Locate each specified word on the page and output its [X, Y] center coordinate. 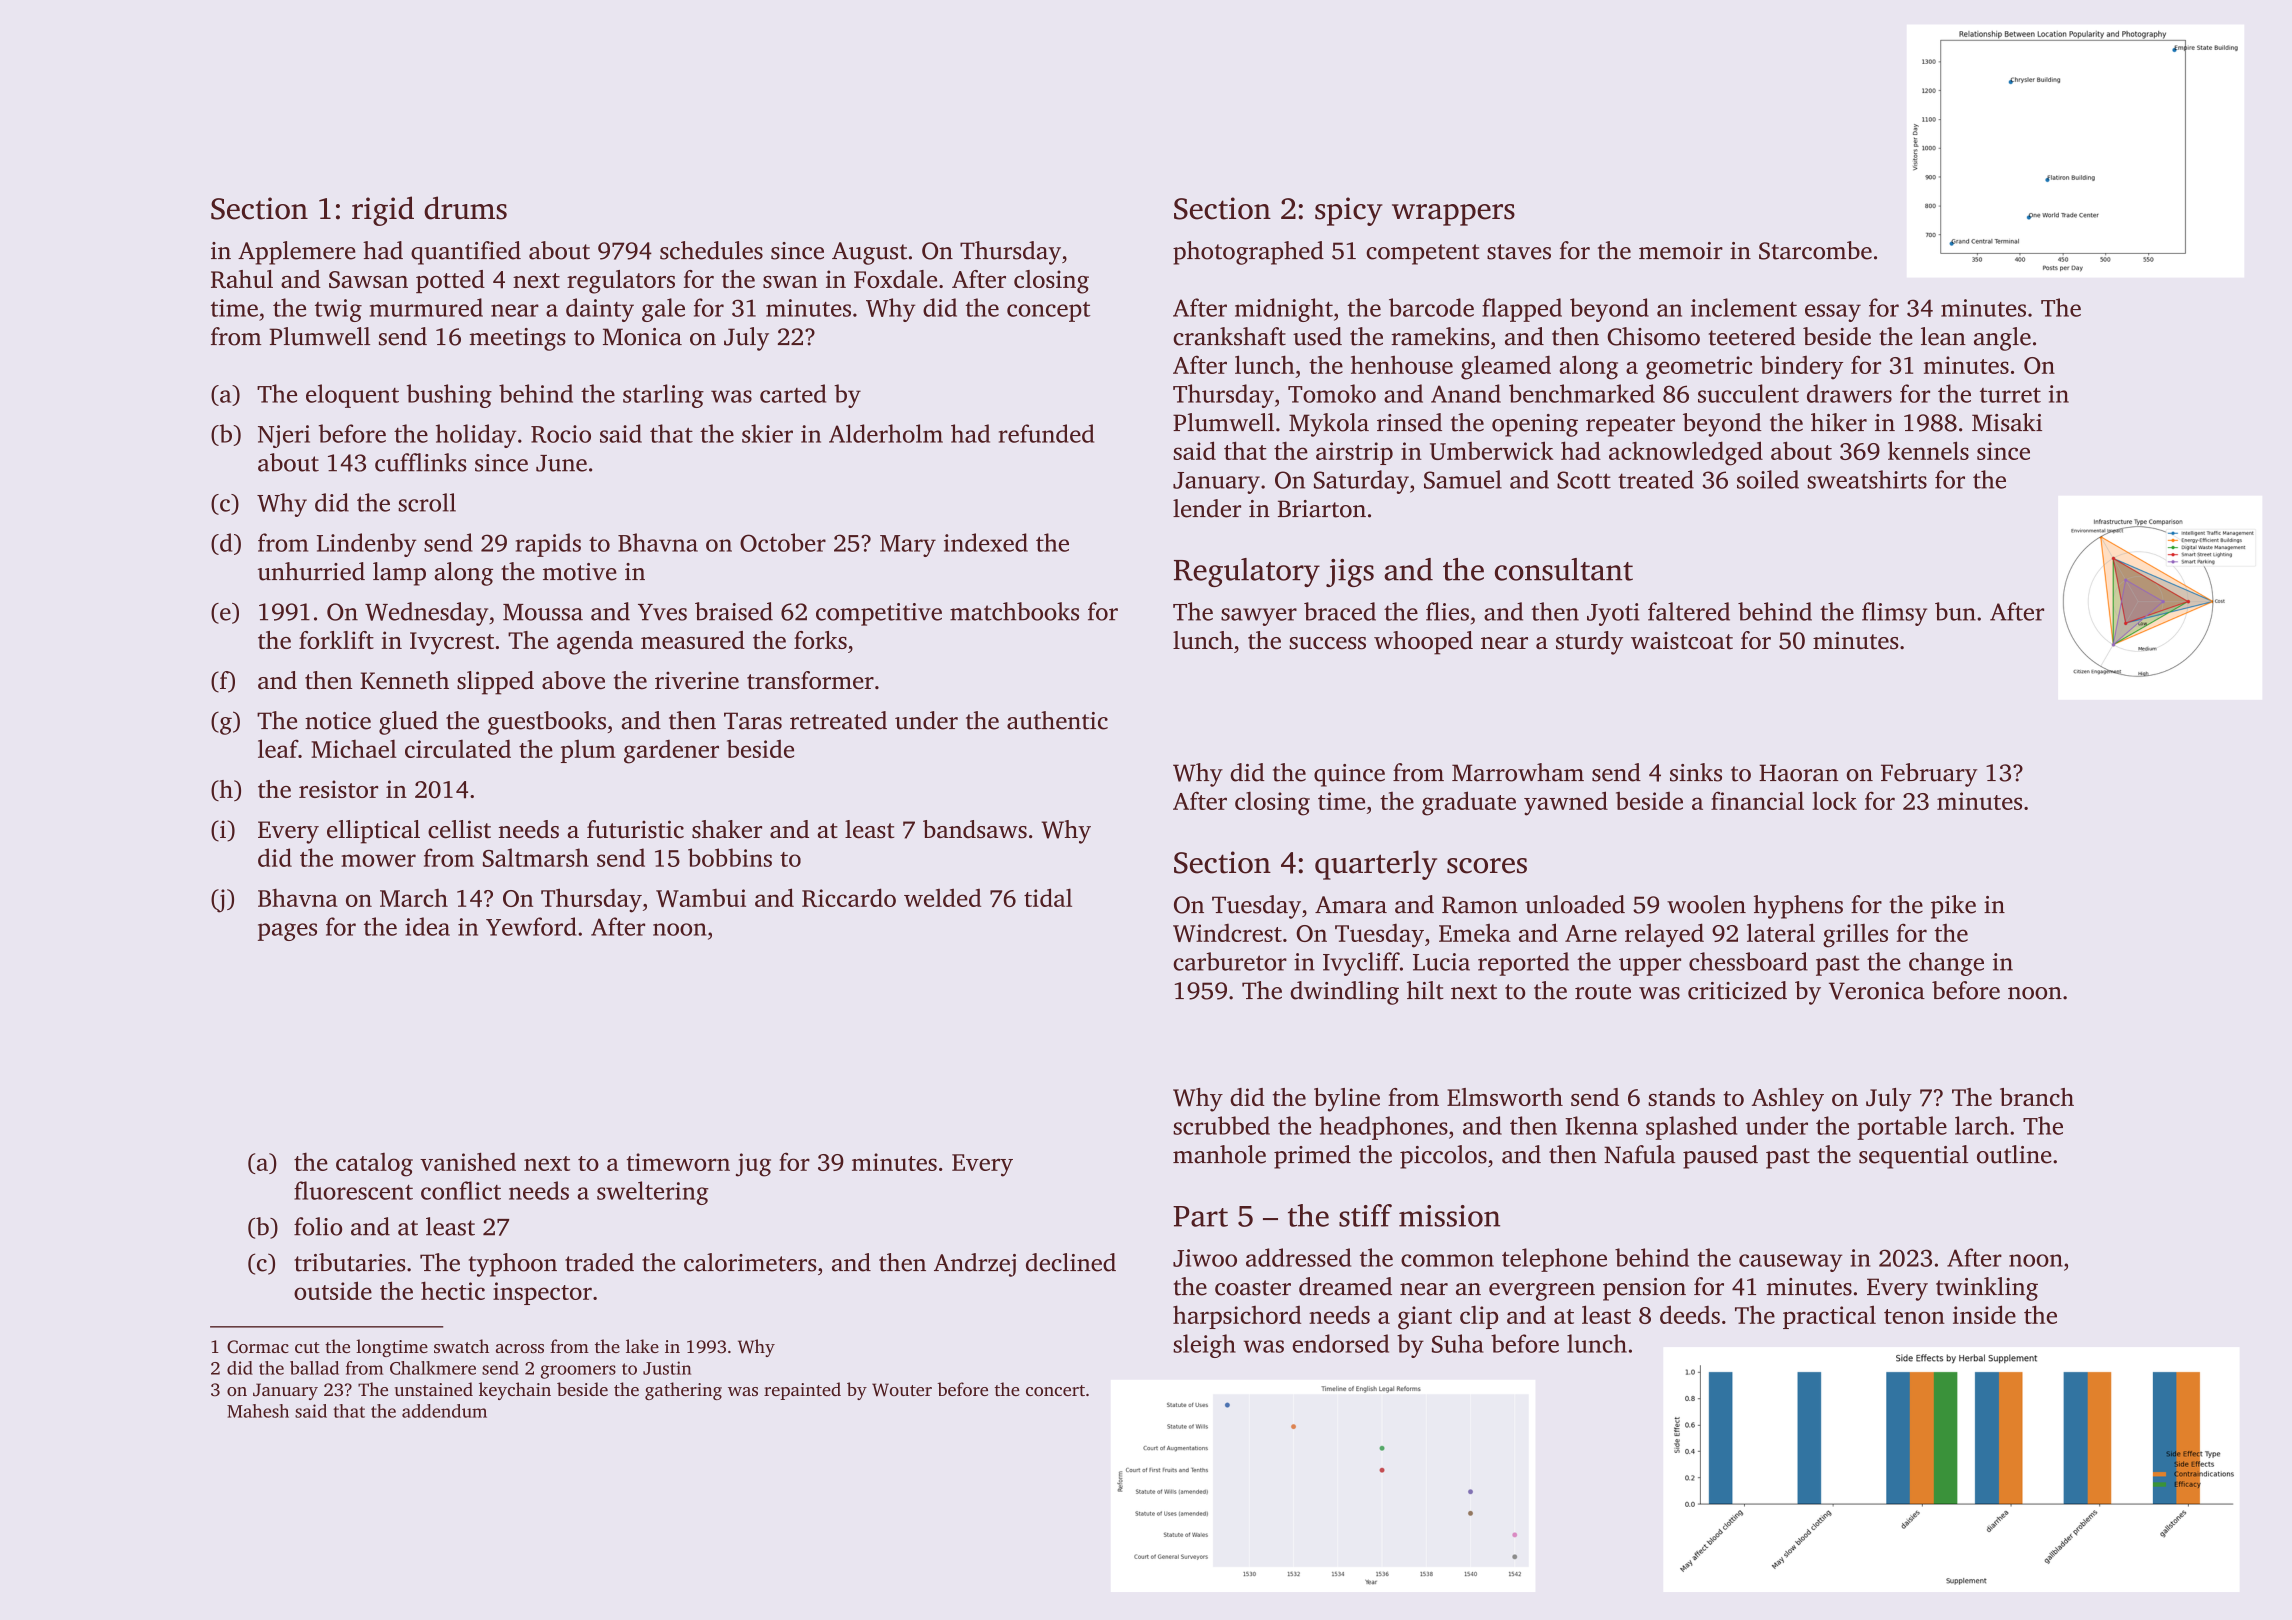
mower [378, 860]
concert [1055, 1390]
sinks [1696, 772]
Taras [753, 721]
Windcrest [1227, 933]
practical [1829, 1317]
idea [427, 926]
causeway [1790, 1263]
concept [1049, 312]
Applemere [297, 253]
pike [1953, 907]
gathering [683, 1391]
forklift [336, 640]
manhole [1219, 1154]
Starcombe [1815, 250]
